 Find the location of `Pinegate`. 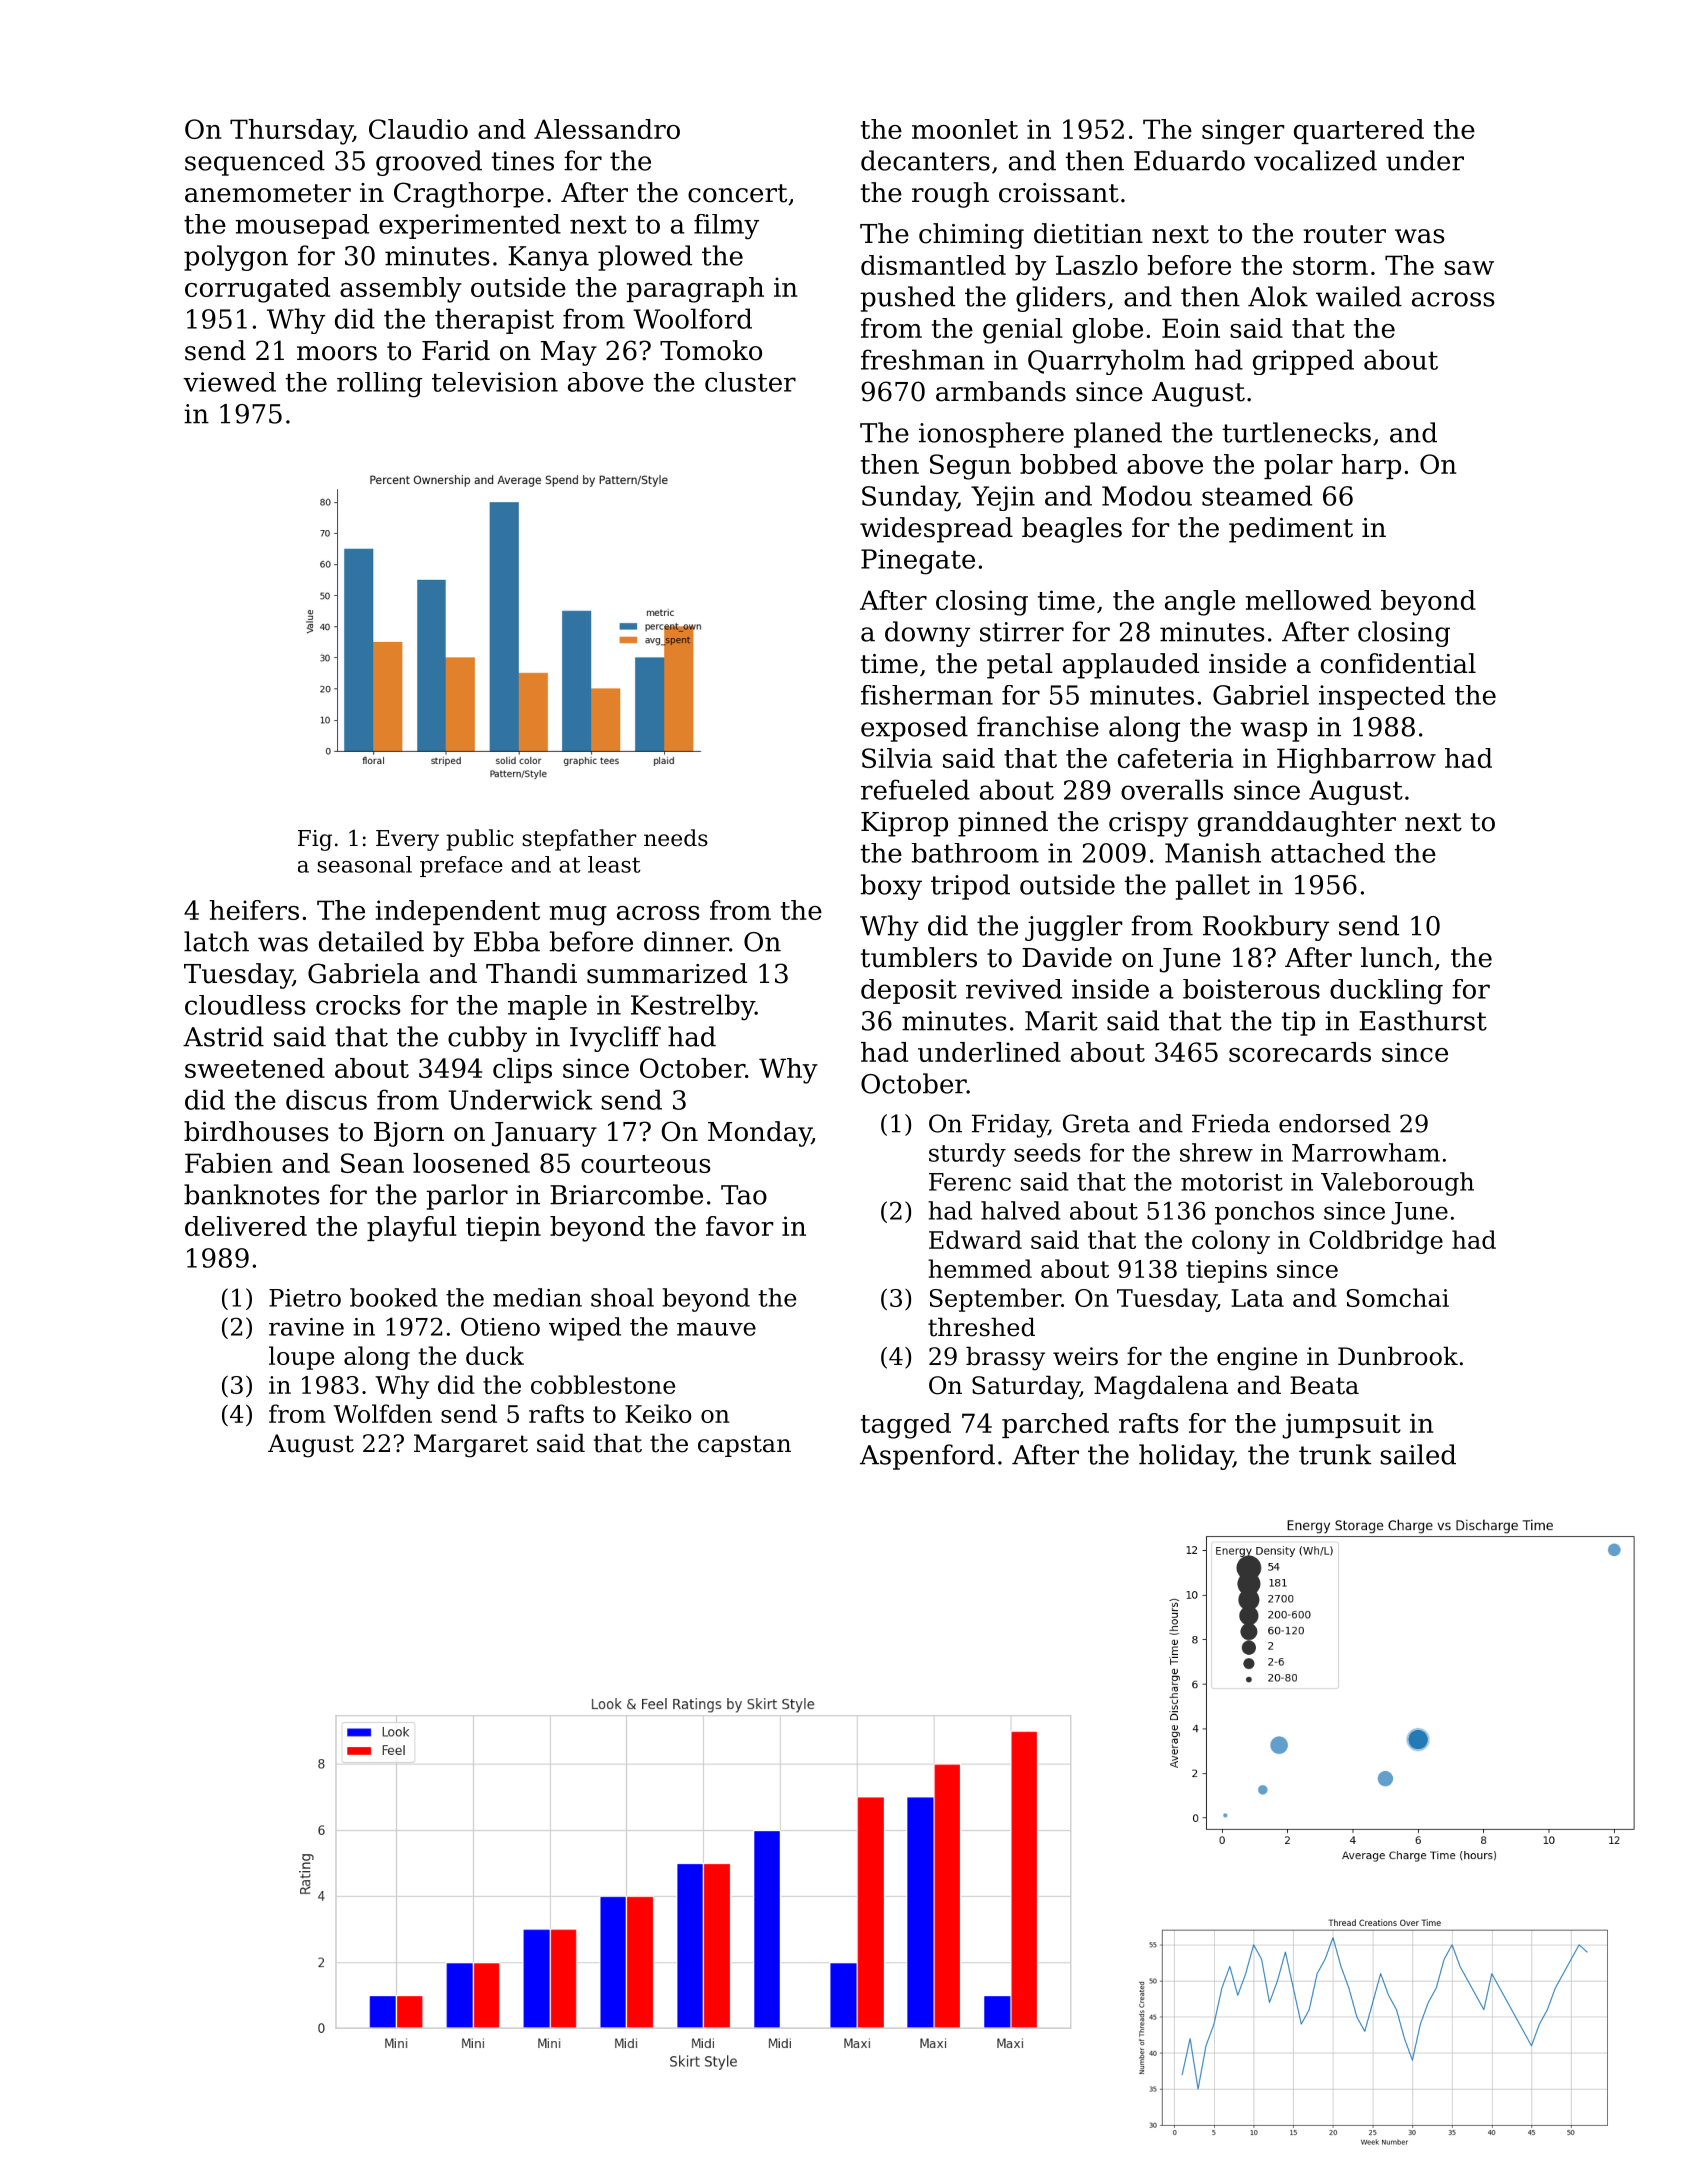

Pinegate is located at coordinates (918, 562).
